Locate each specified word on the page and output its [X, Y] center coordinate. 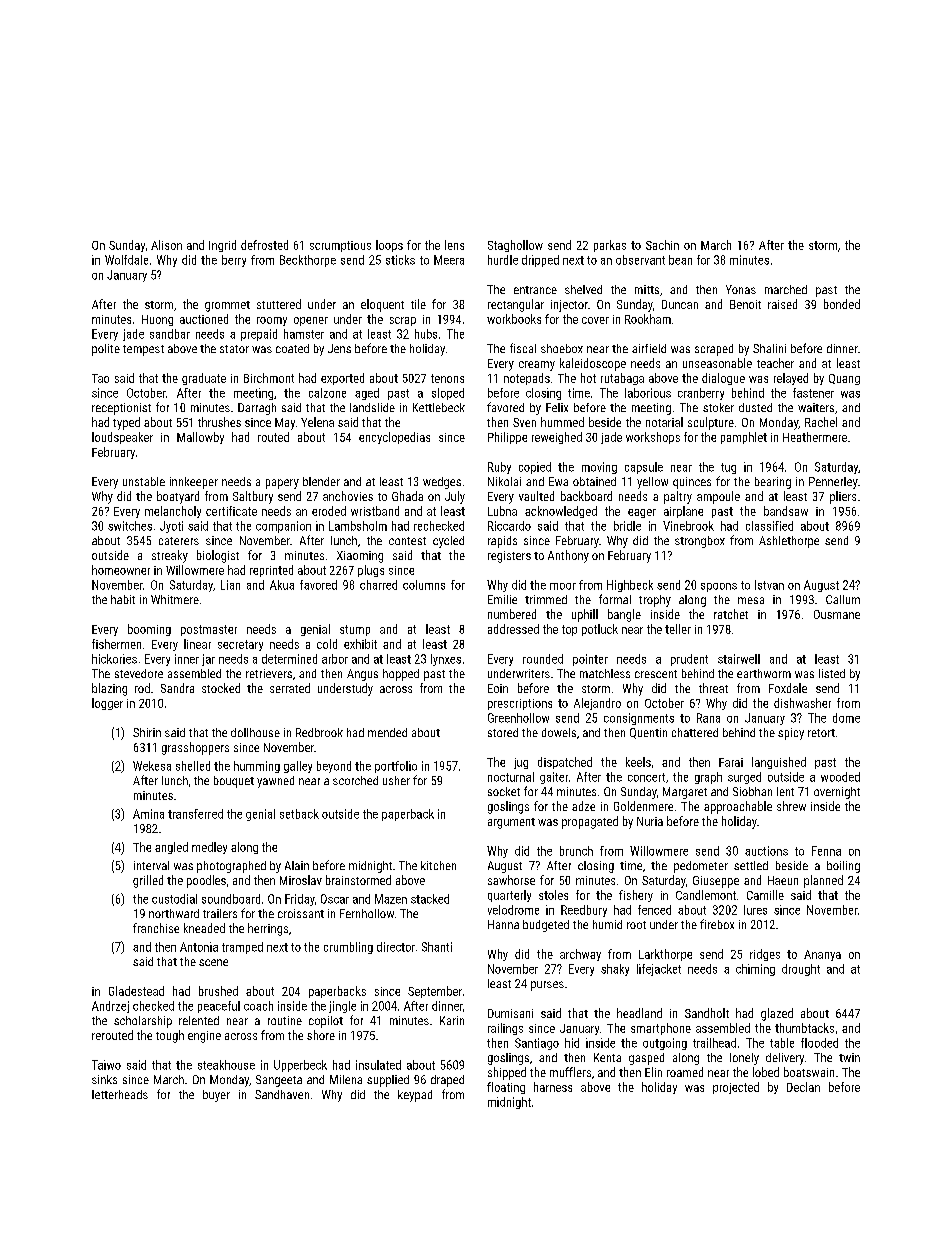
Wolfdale [126, 260]
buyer [216, 1096]
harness [553, 1087]
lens [454, 245]
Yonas [741, 289]
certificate [231, 511]
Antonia [199, 947]
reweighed [557, 438]
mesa [751, 600]
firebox [717, 924]
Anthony [568, 556]
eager [642, 513]
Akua [282, 585]
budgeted [546, 926]
